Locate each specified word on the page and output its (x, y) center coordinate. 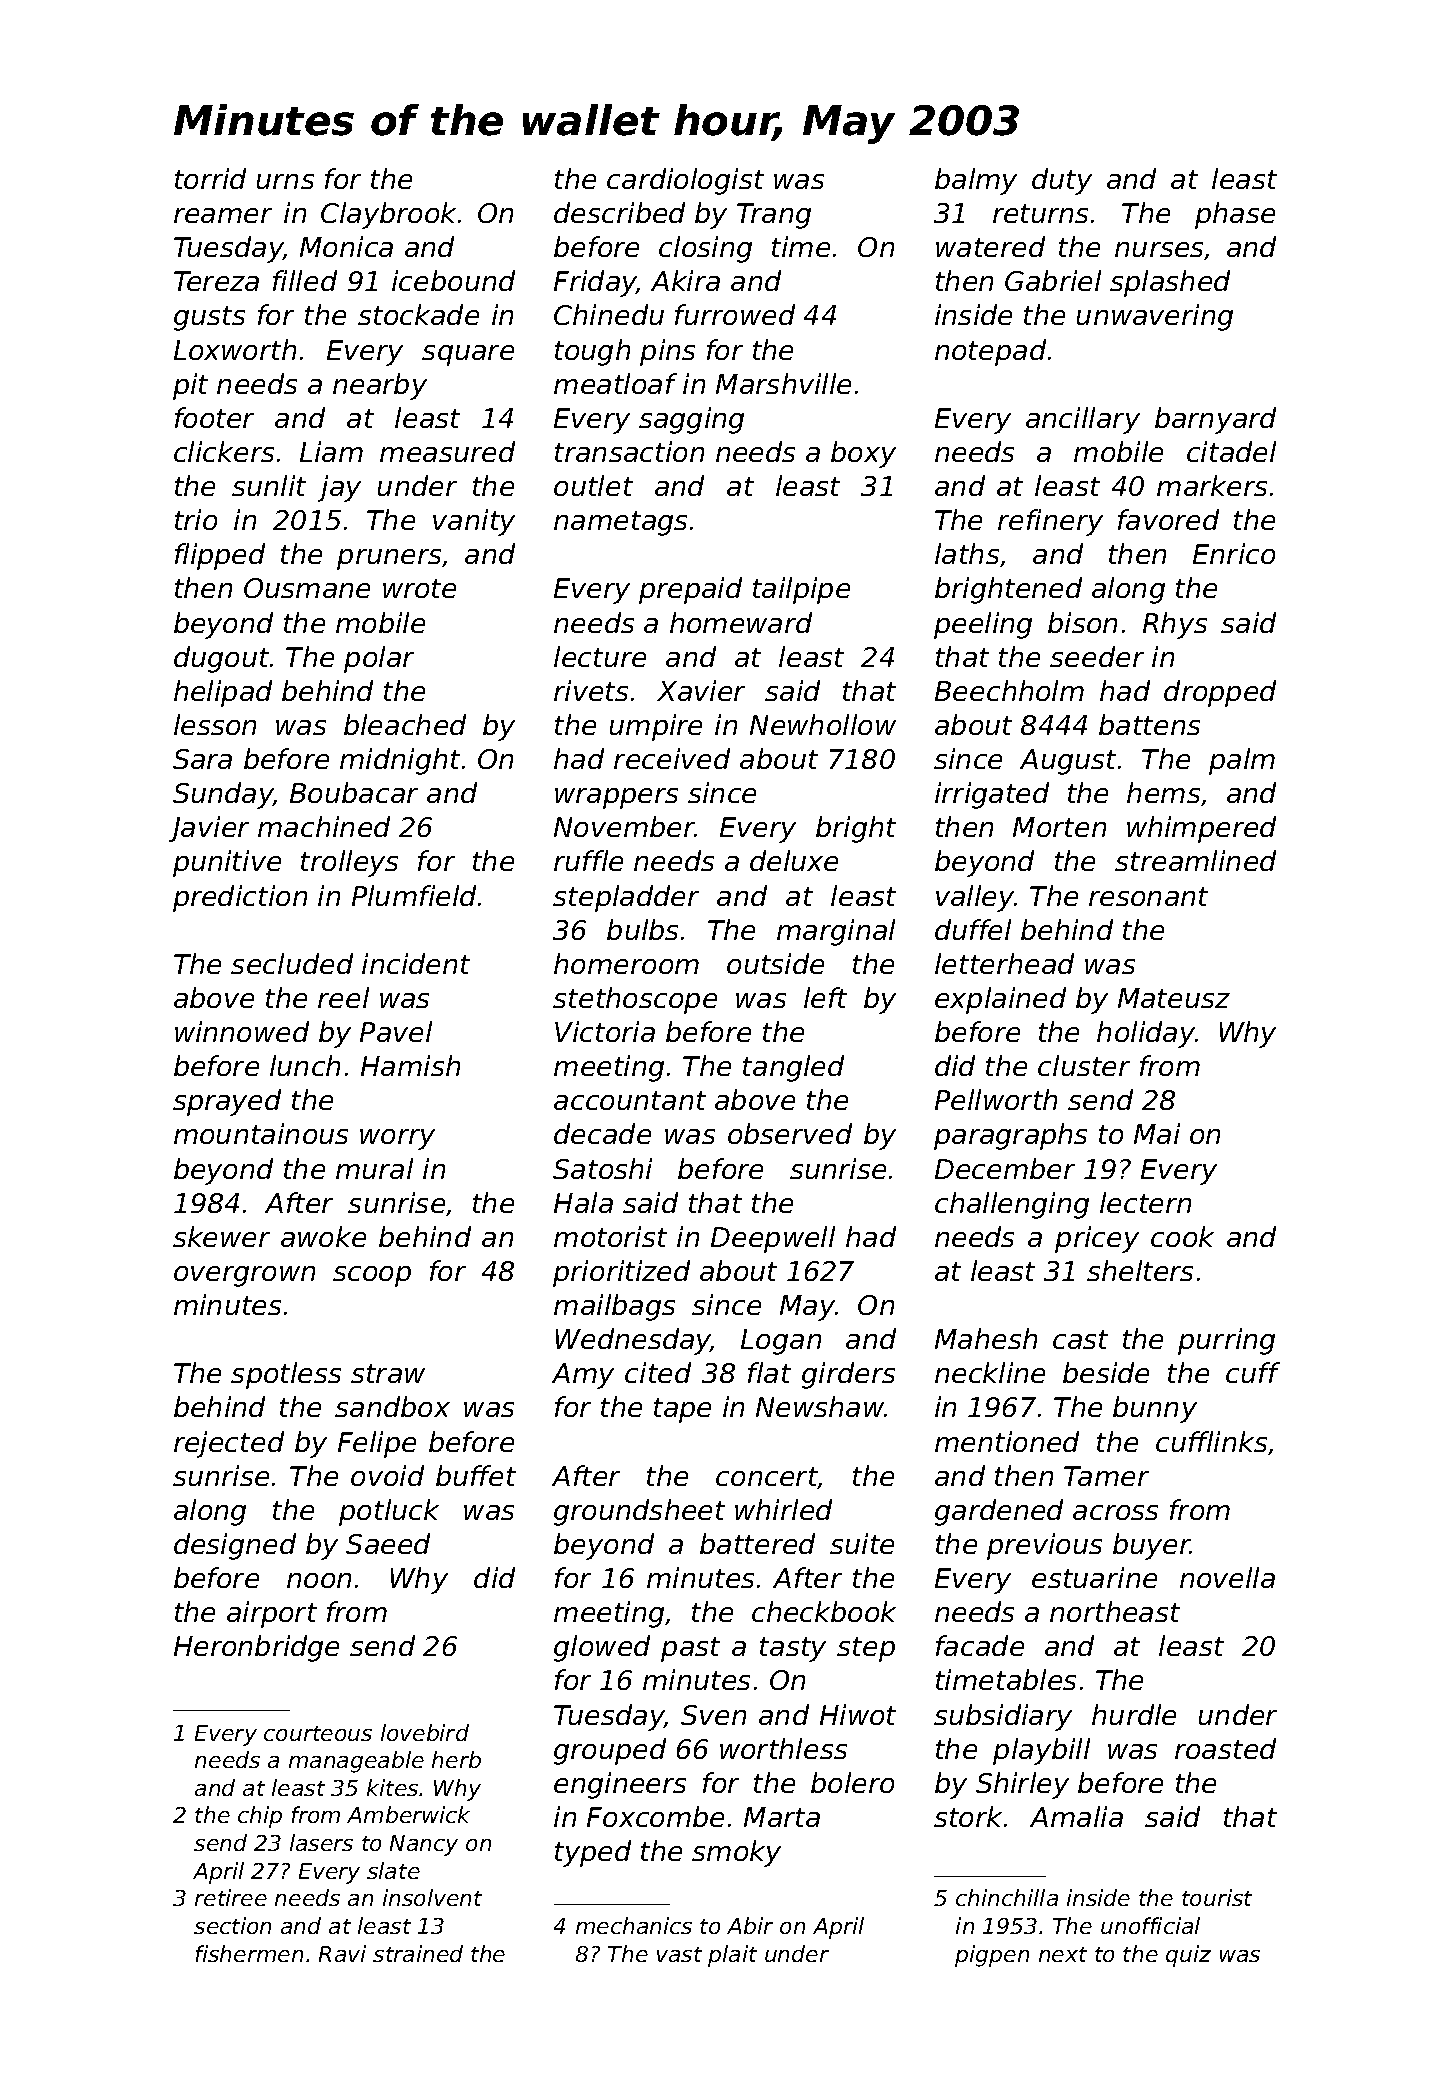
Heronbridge (256, 1648)
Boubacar (354, 792)
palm (1242, 761)
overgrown (244, 1276)
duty (1062, 181)
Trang (774, 216)
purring (1226, 1341)
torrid (210, 178)
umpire (656, 727)
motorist (610, 1236)
